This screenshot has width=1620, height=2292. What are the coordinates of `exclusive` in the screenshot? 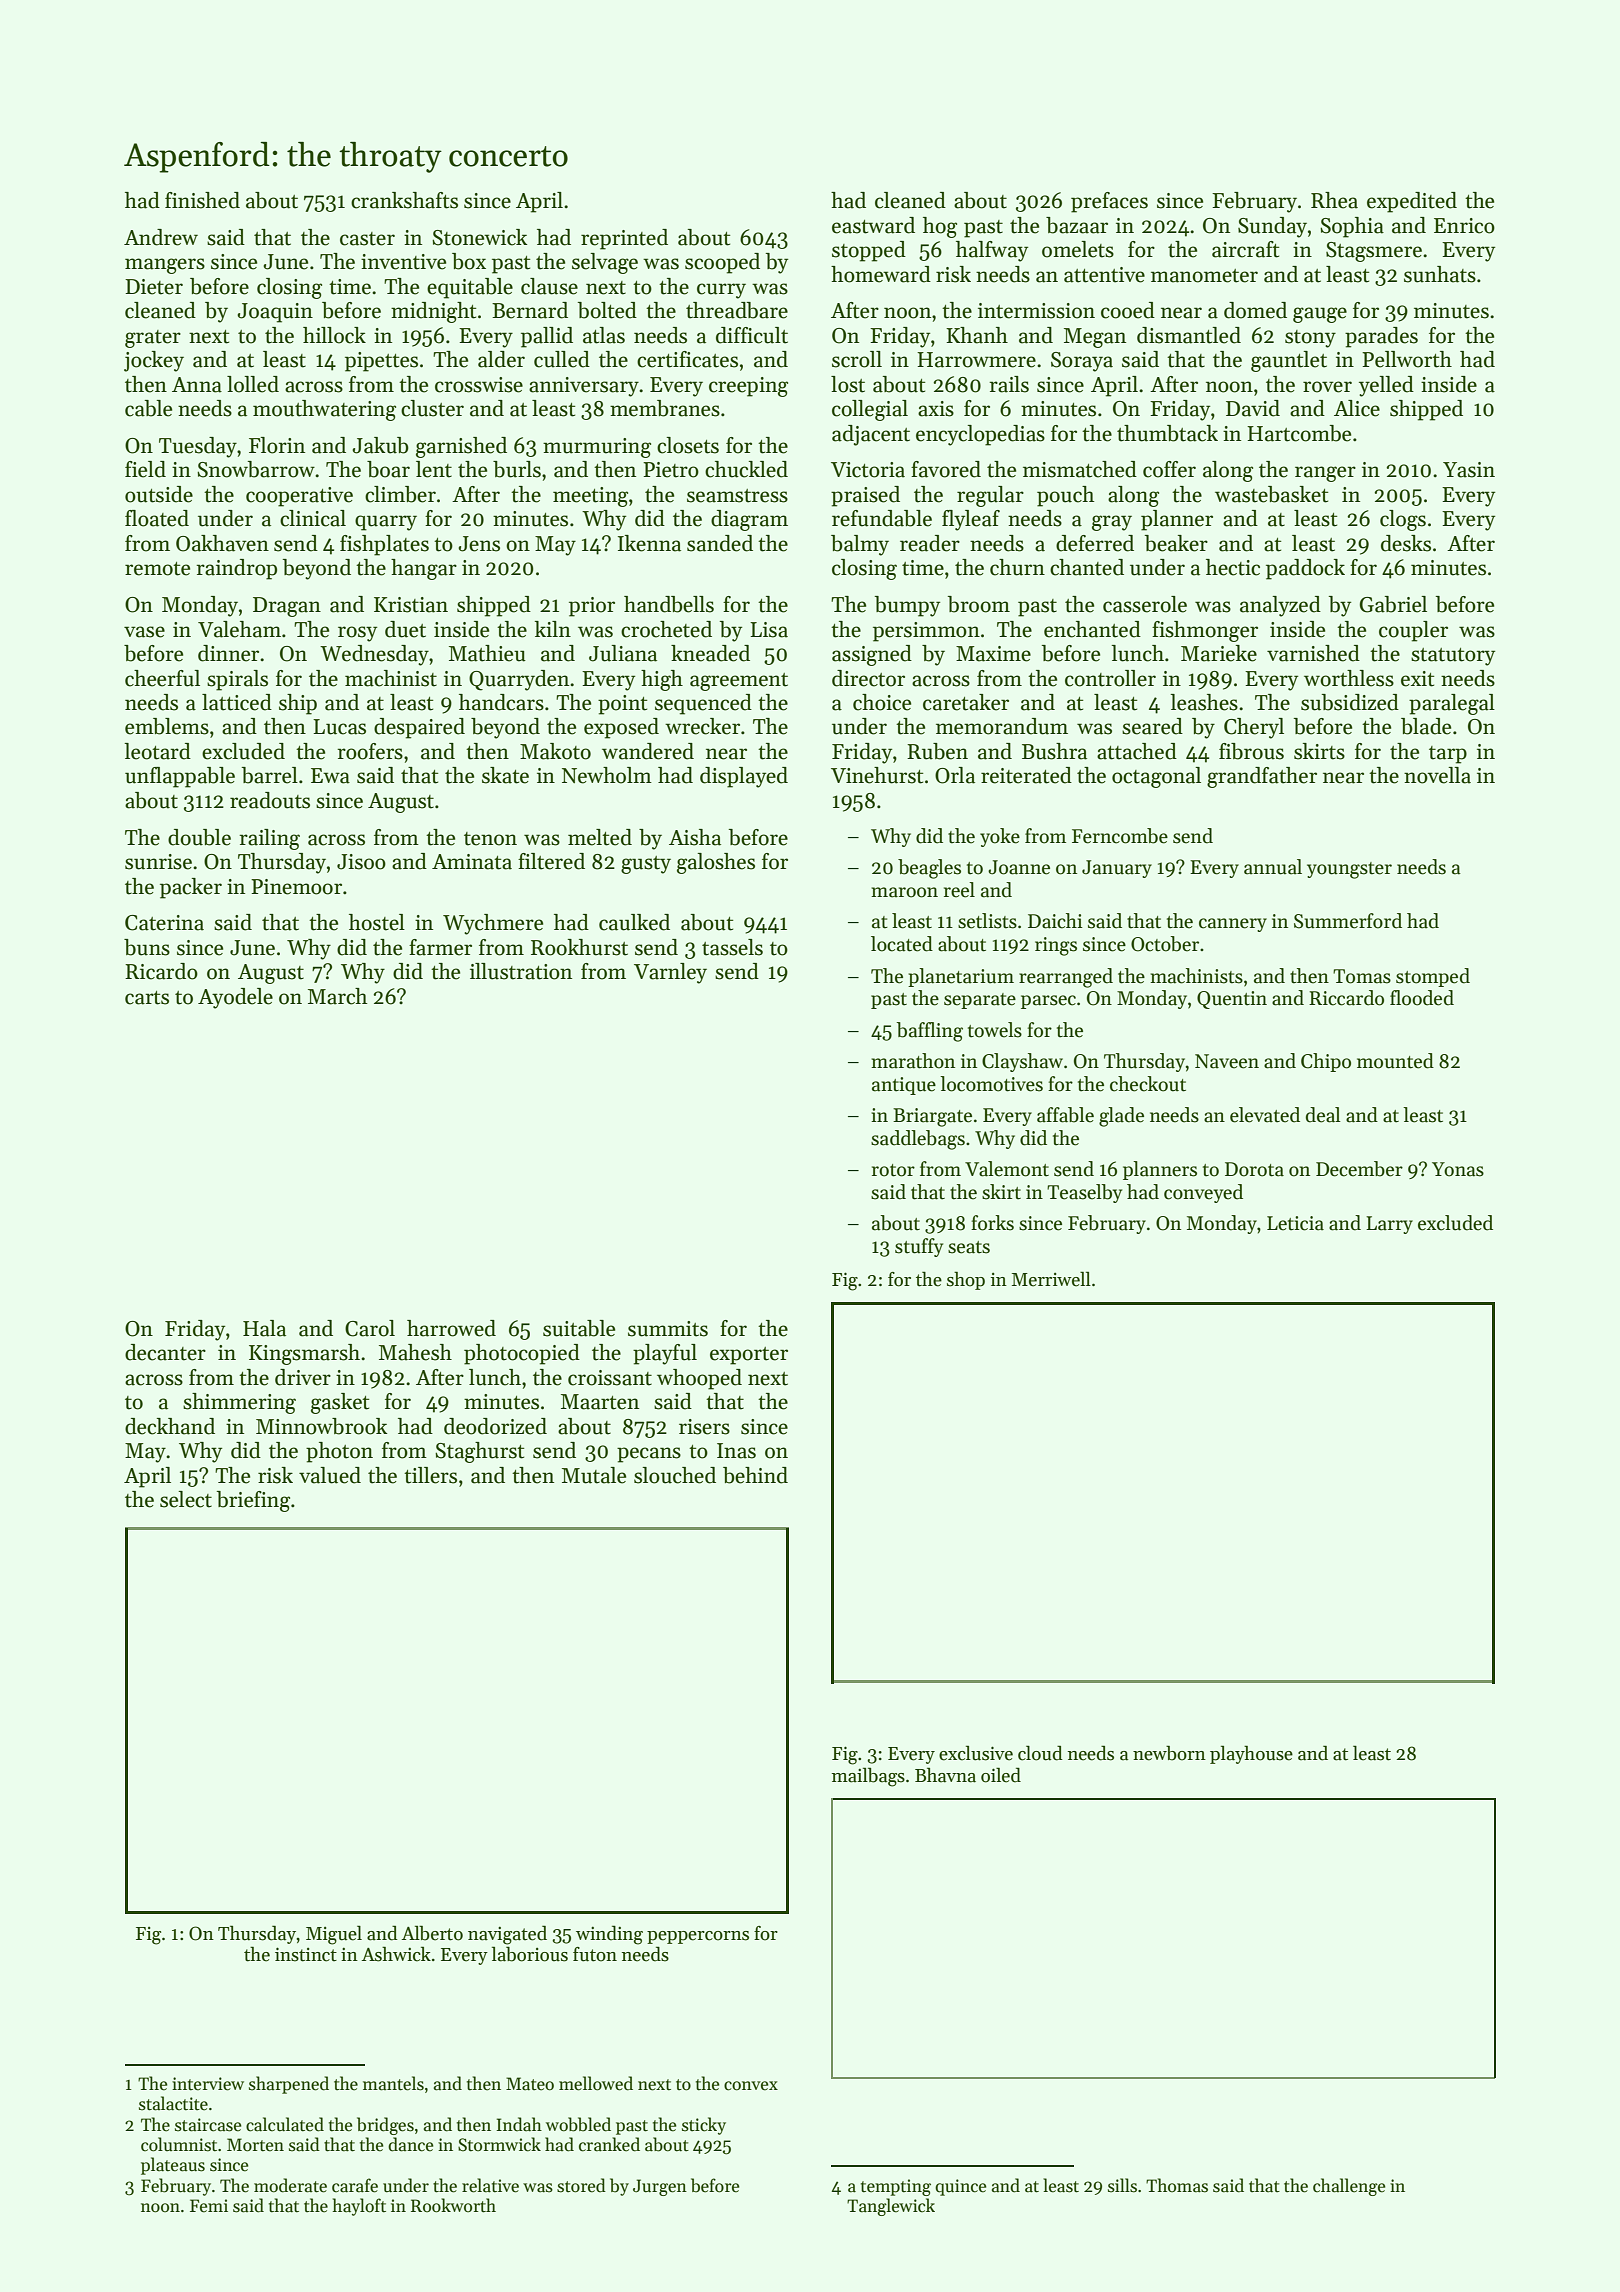 It's located at (976, 1753).
